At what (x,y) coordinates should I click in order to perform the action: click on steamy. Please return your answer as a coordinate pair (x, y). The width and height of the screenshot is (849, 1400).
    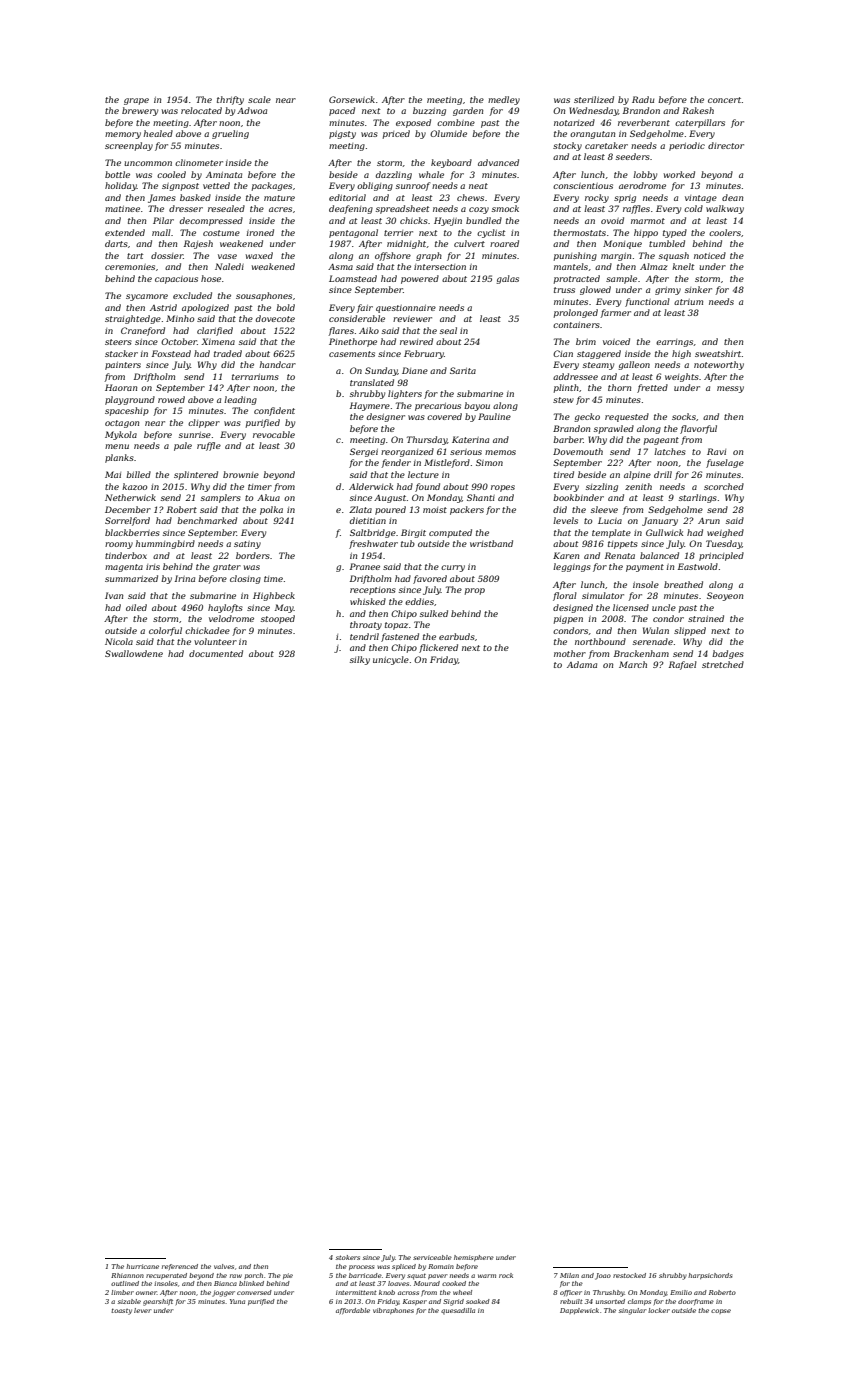
    Looking at the image, I should click on (598, 366).
